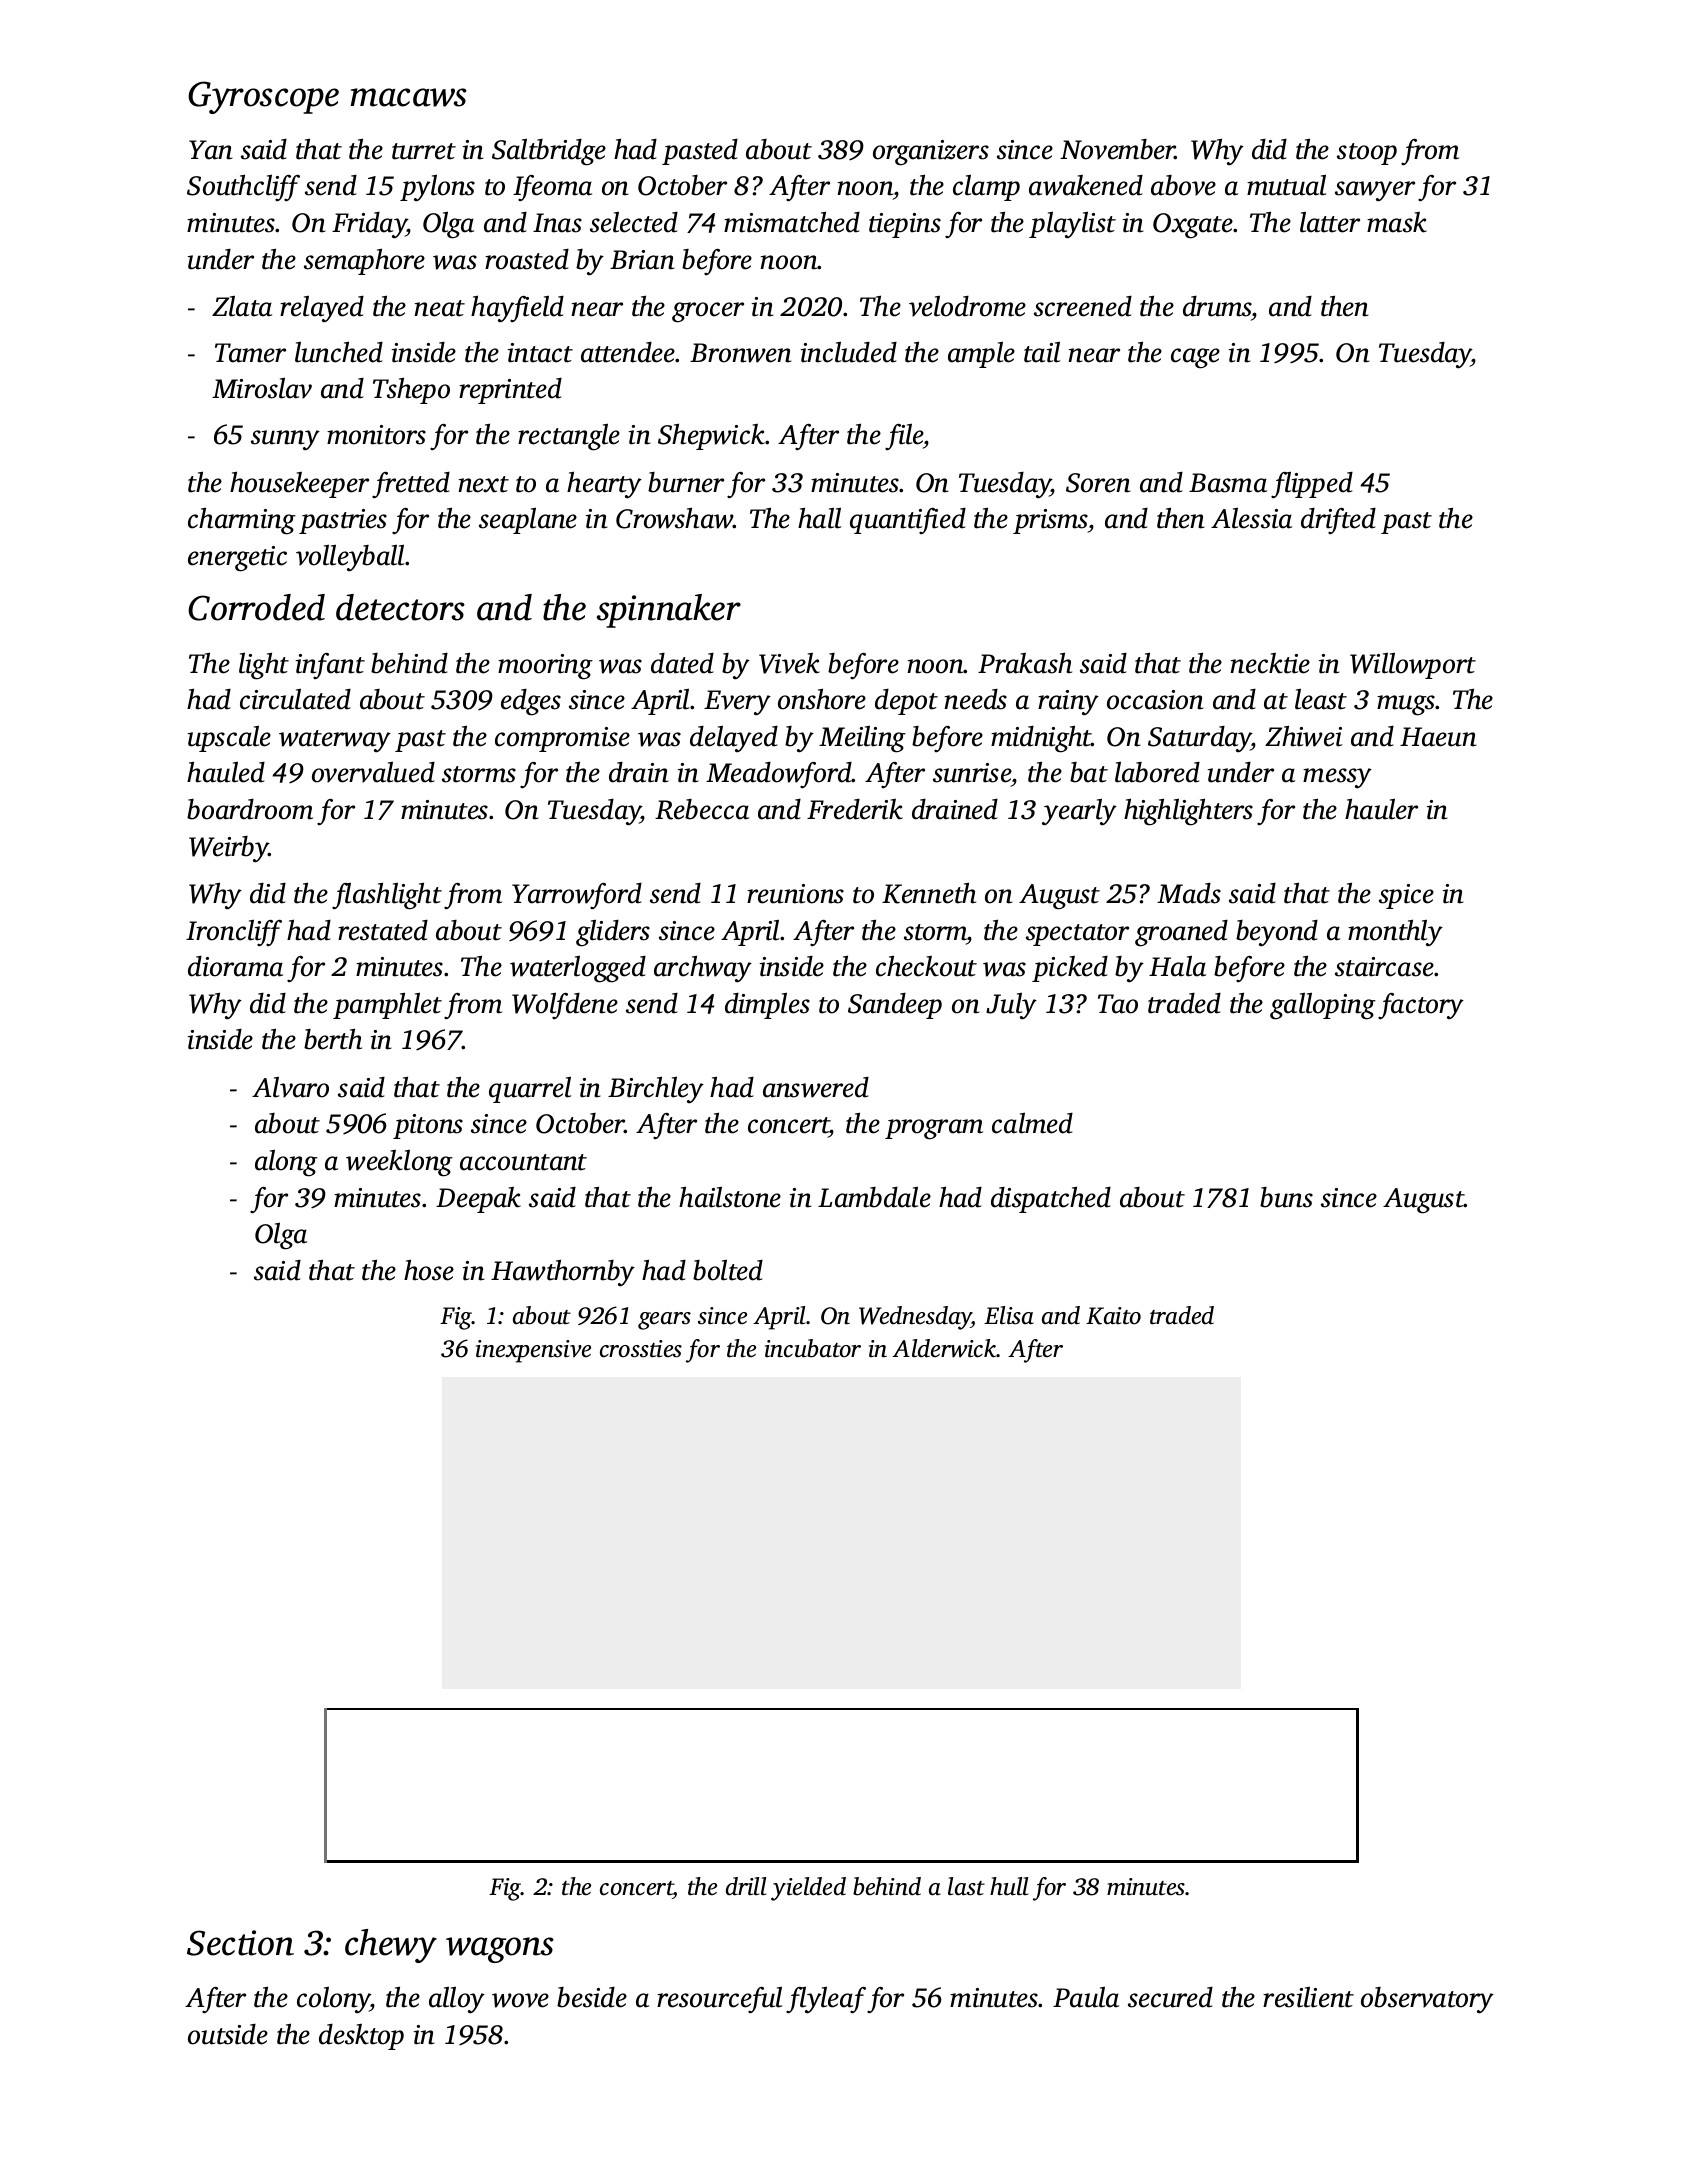  What do you see at coordinates (295, 699) in the screenshot?
I see `circulated` at bounding box center [295, 699].
